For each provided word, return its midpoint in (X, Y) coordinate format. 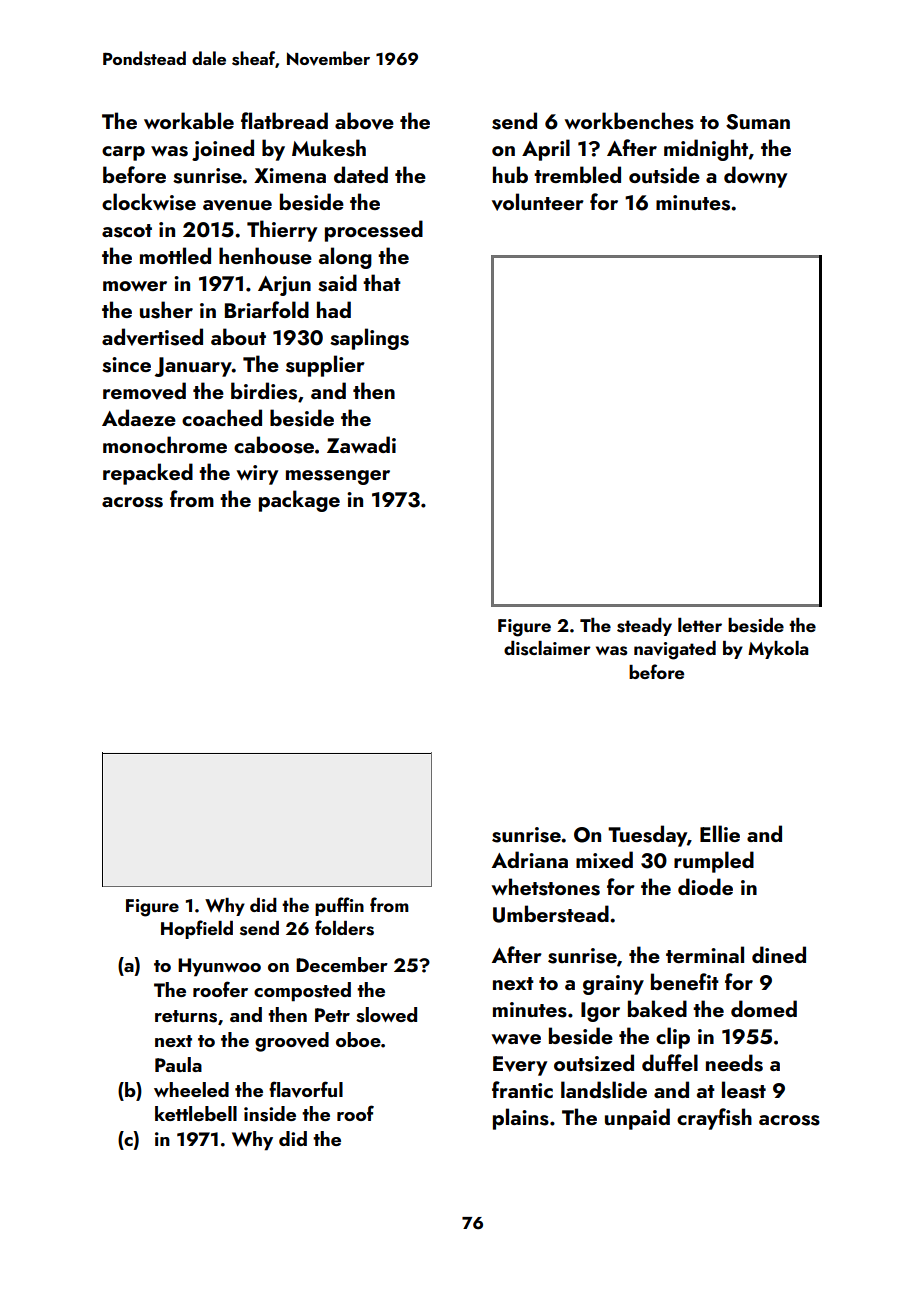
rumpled (714, 862)
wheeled (191, 1089)
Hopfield (197, 929)
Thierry (282, 231)
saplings (369, 339)
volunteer (538, 202)
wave (516, 1039)
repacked (148, 474)
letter (700, 625)
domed (764, 1008)
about (238, 336)
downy (755, 177)
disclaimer (547, 648)
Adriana (530, 859)
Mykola (778, 650)
